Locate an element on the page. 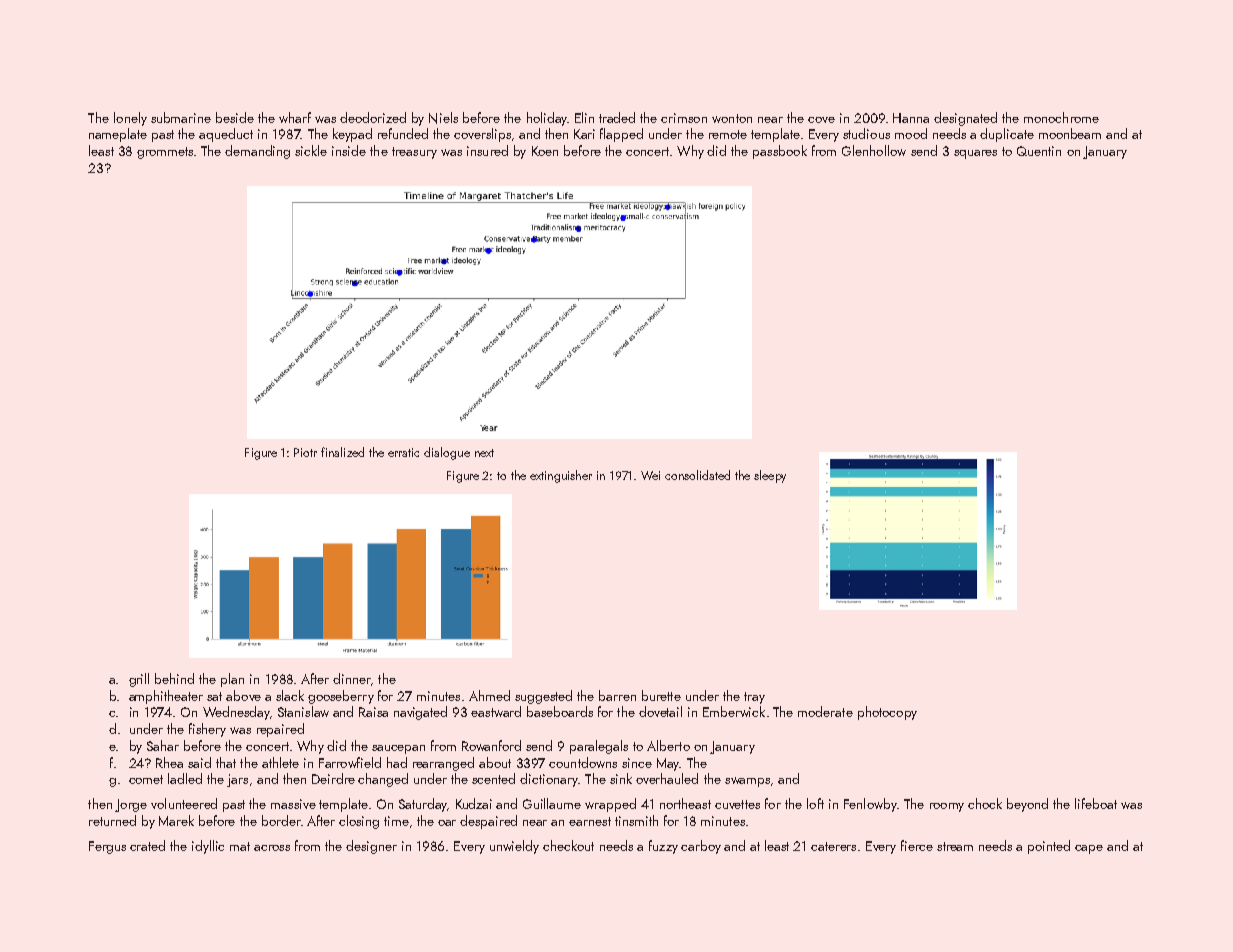  grommets is located at coordinates (165, 153).
